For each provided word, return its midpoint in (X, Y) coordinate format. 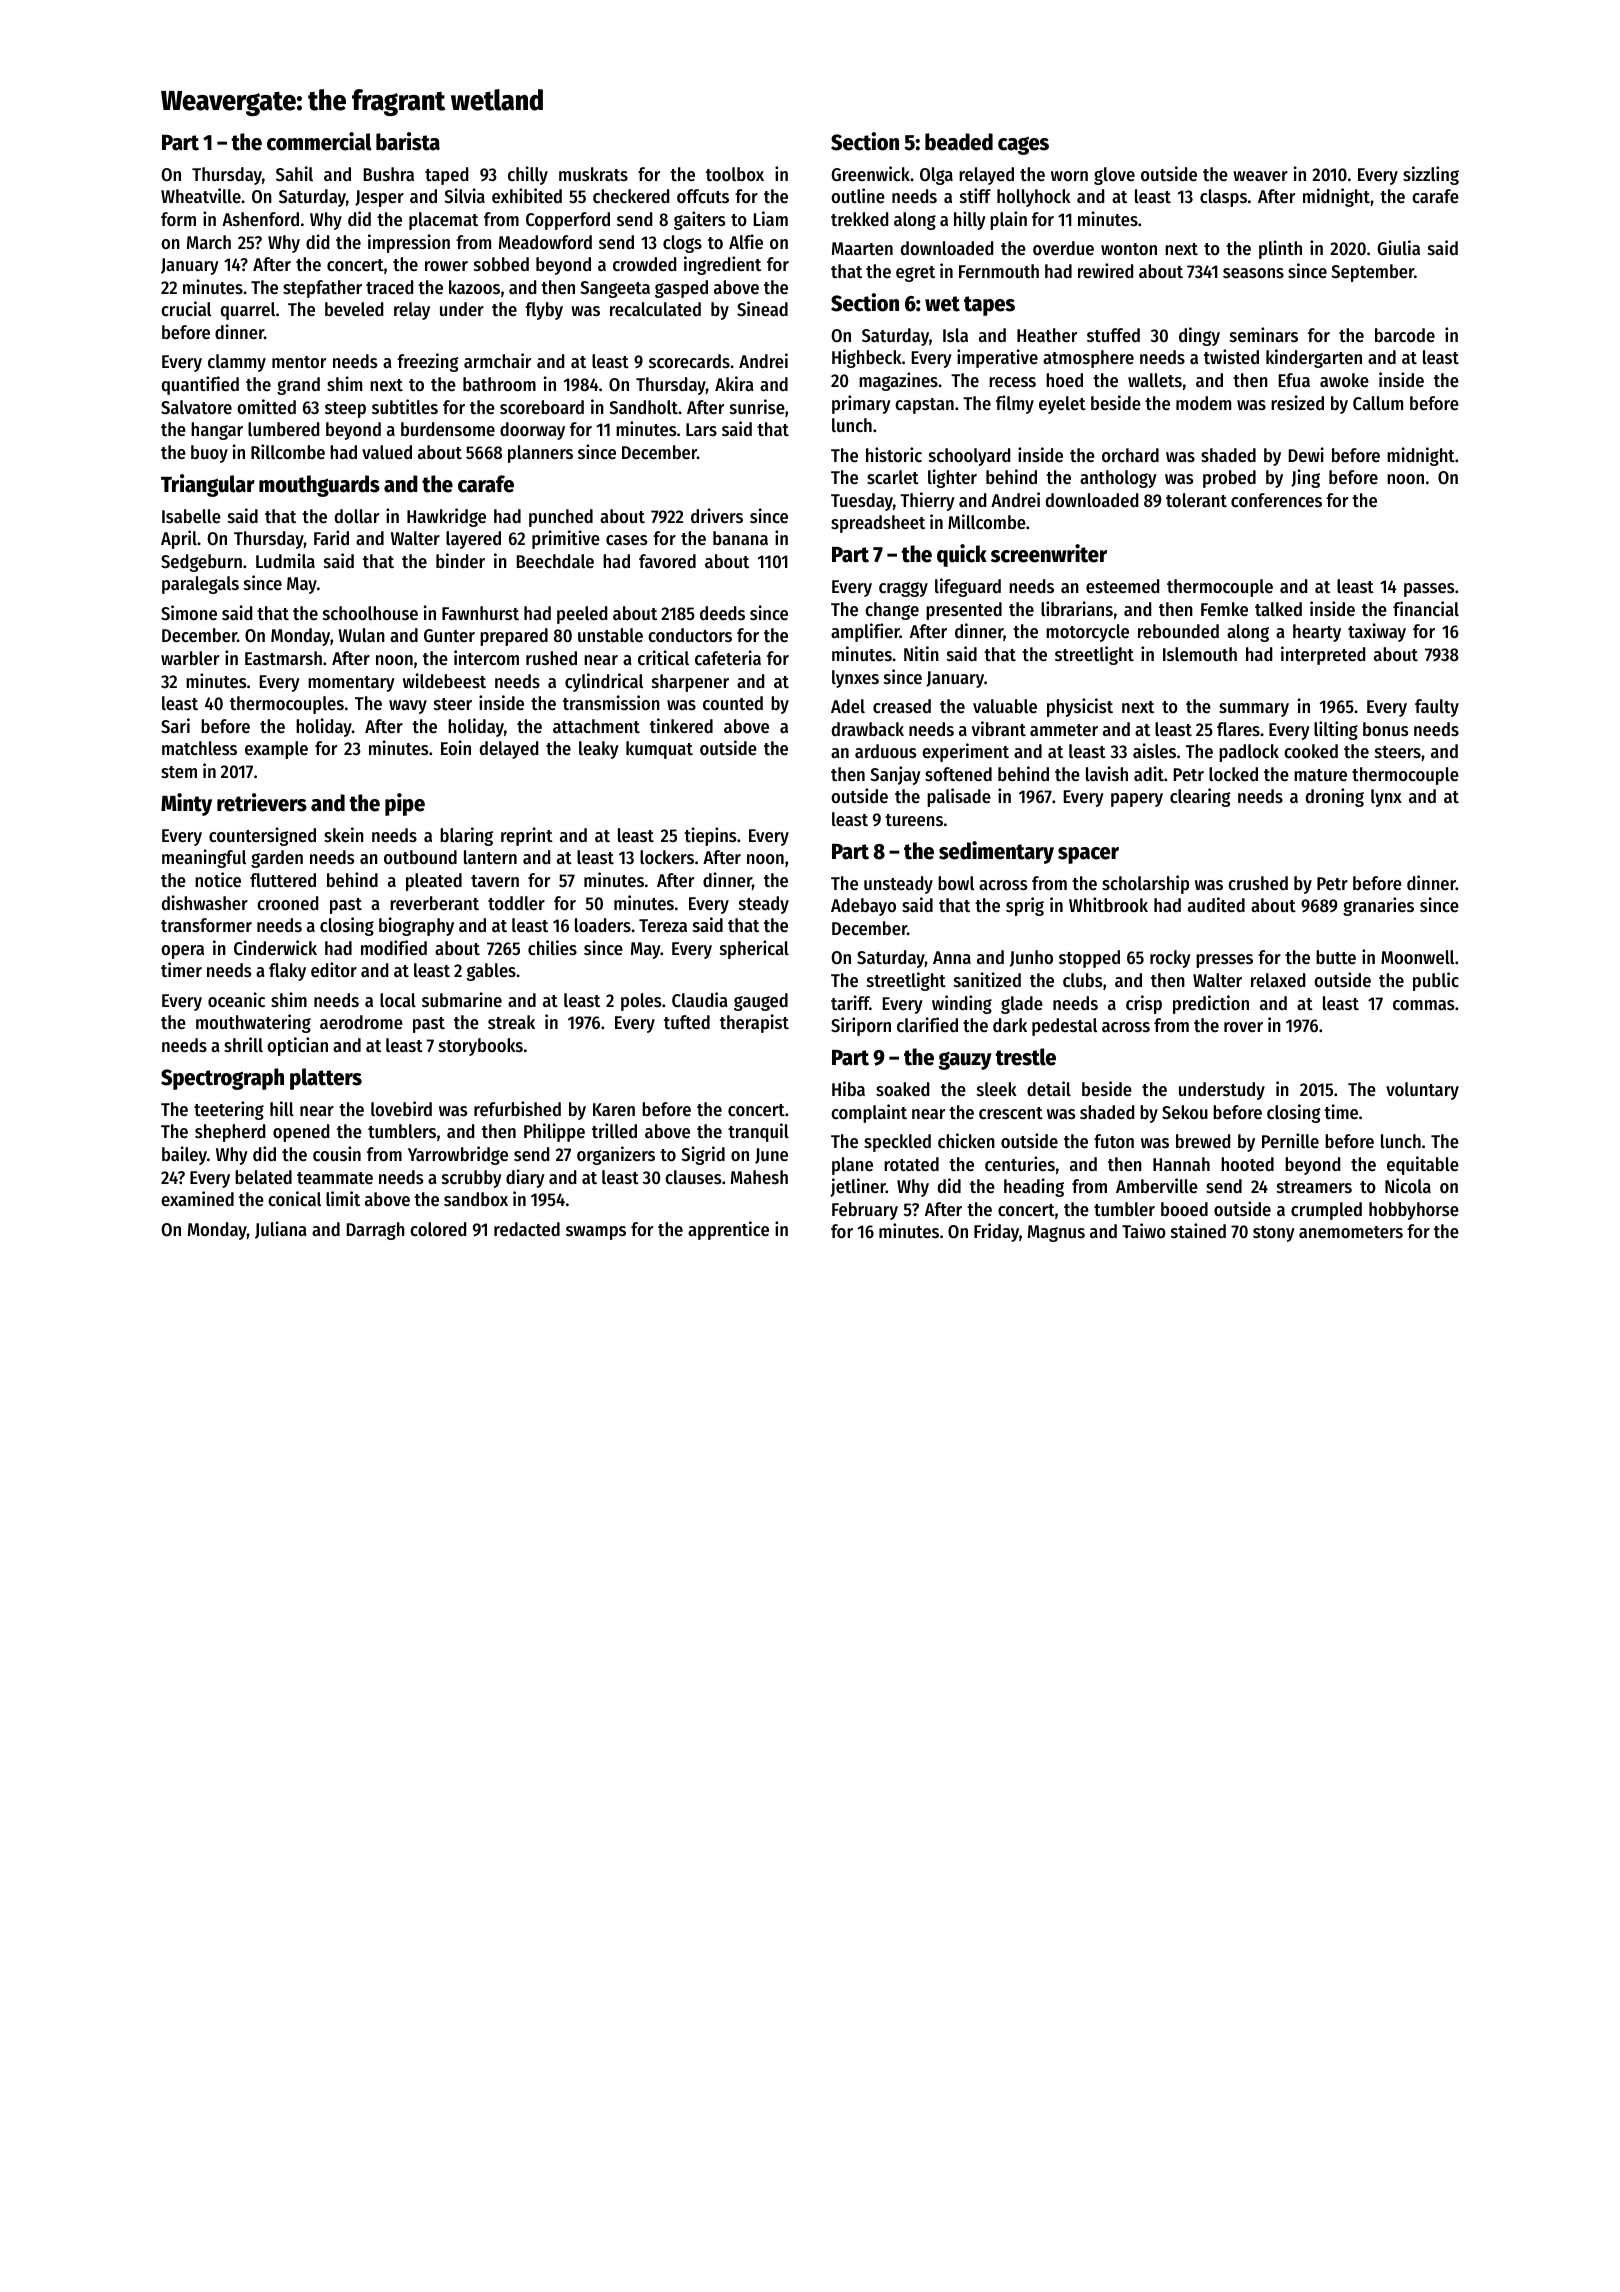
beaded (959, 142)
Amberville (1157, 1185)
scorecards (689, 361)
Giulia (1398, 247)
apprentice (728, 1230)
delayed (509, 750)
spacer (1088, 855)
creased (902, 706)
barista (408, 141)
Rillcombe (288, 451)
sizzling (1431, 175)
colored (438, 1229)
